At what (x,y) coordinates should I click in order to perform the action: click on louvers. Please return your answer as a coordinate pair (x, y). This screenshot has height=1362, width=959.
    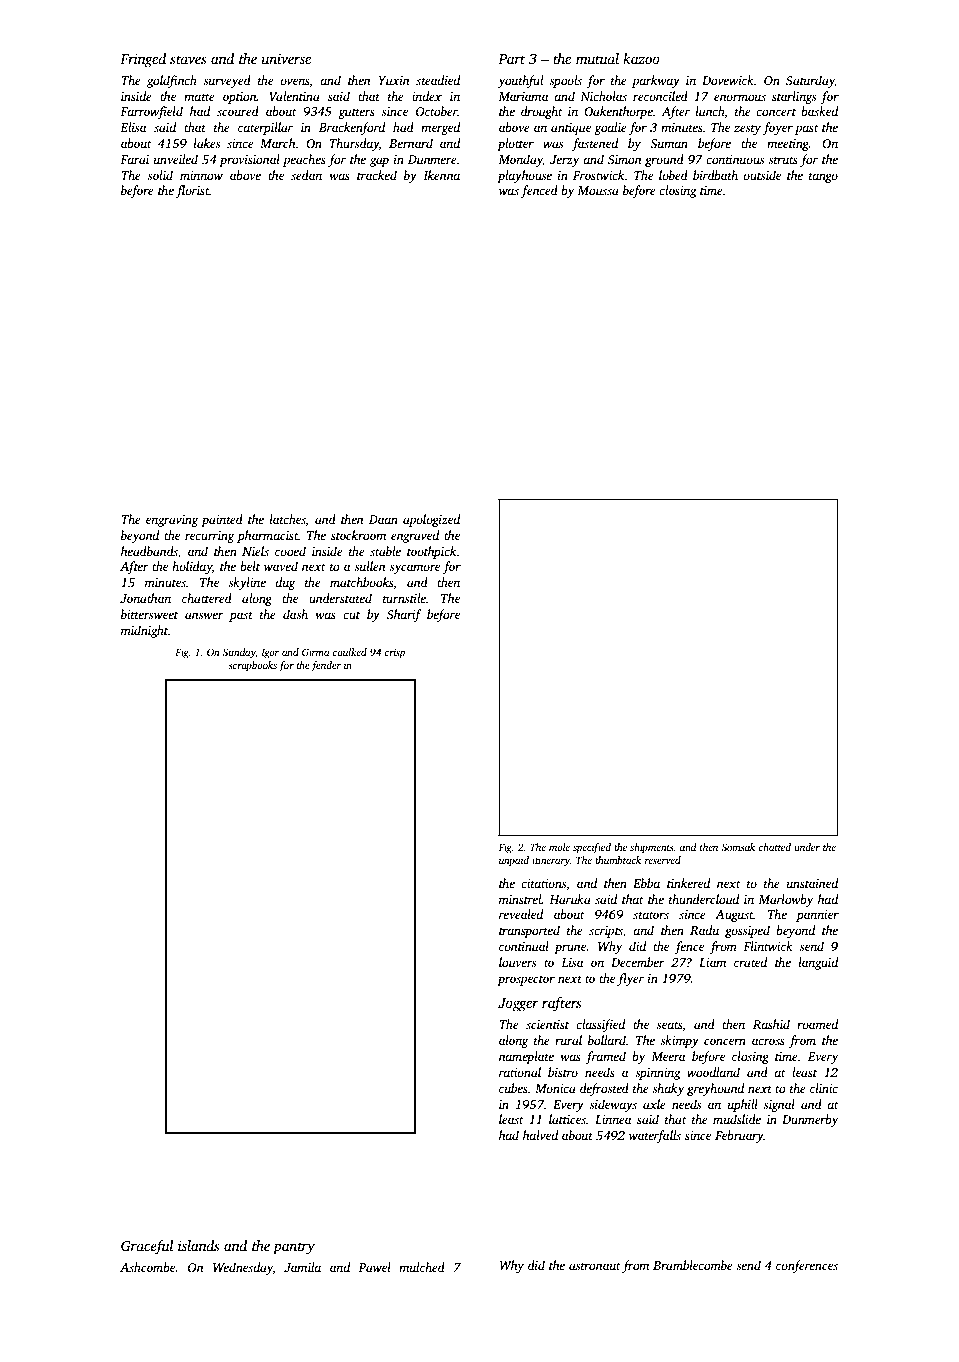
    Looking at the image, I should click on (517, 962).
